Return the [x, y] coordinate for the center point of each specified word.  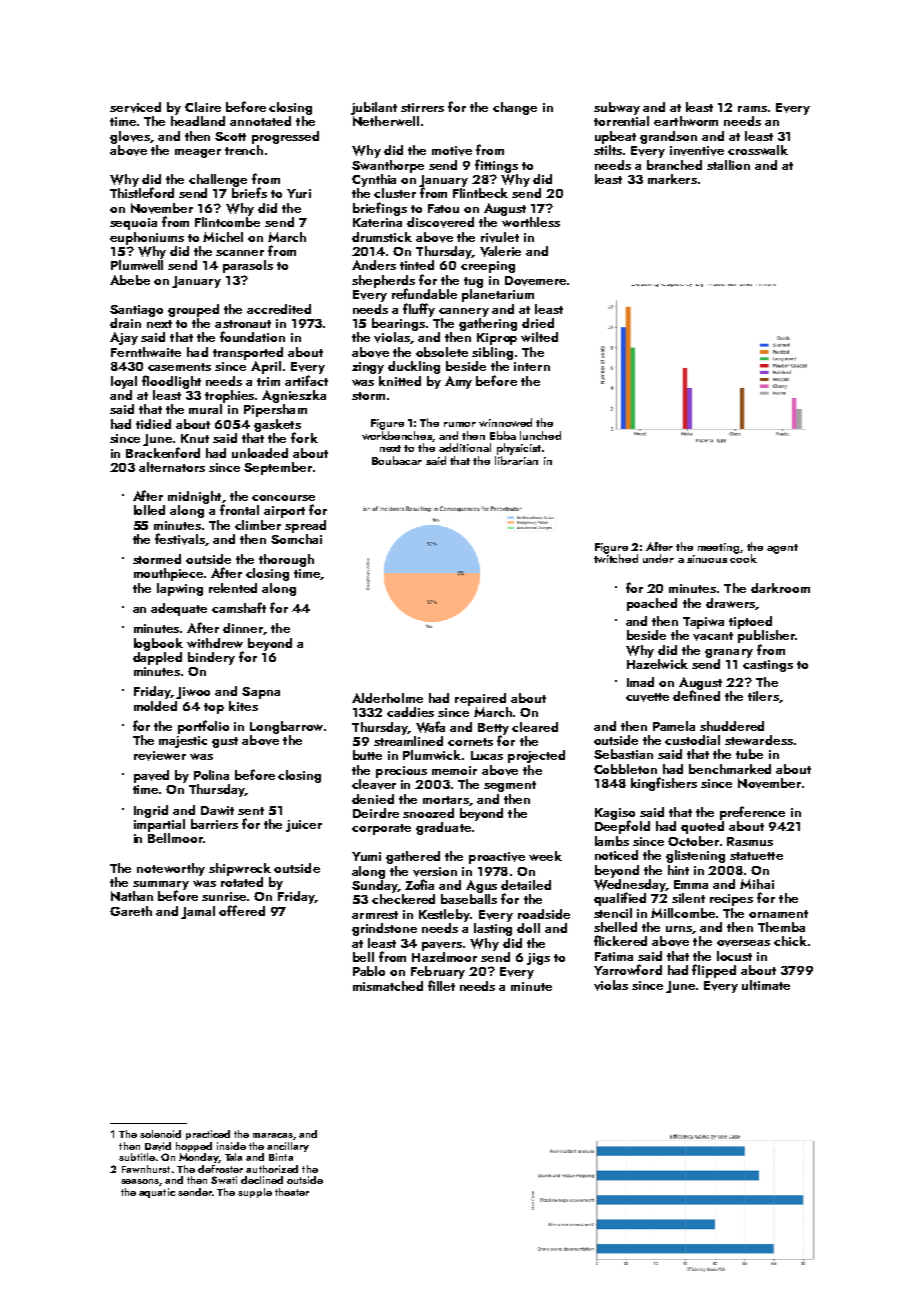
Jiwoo [193, 693]
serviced [135, 107]
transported [248, 353]
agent [782, 549]
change [515, 108]
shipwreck [240, 869]
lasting [493, 929]
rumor [460, 424]
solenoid [160, 1134]
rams [752, 109]
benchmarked [730, 769]
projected [536, 756]
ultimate [766, 985]
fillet [441, 985]
